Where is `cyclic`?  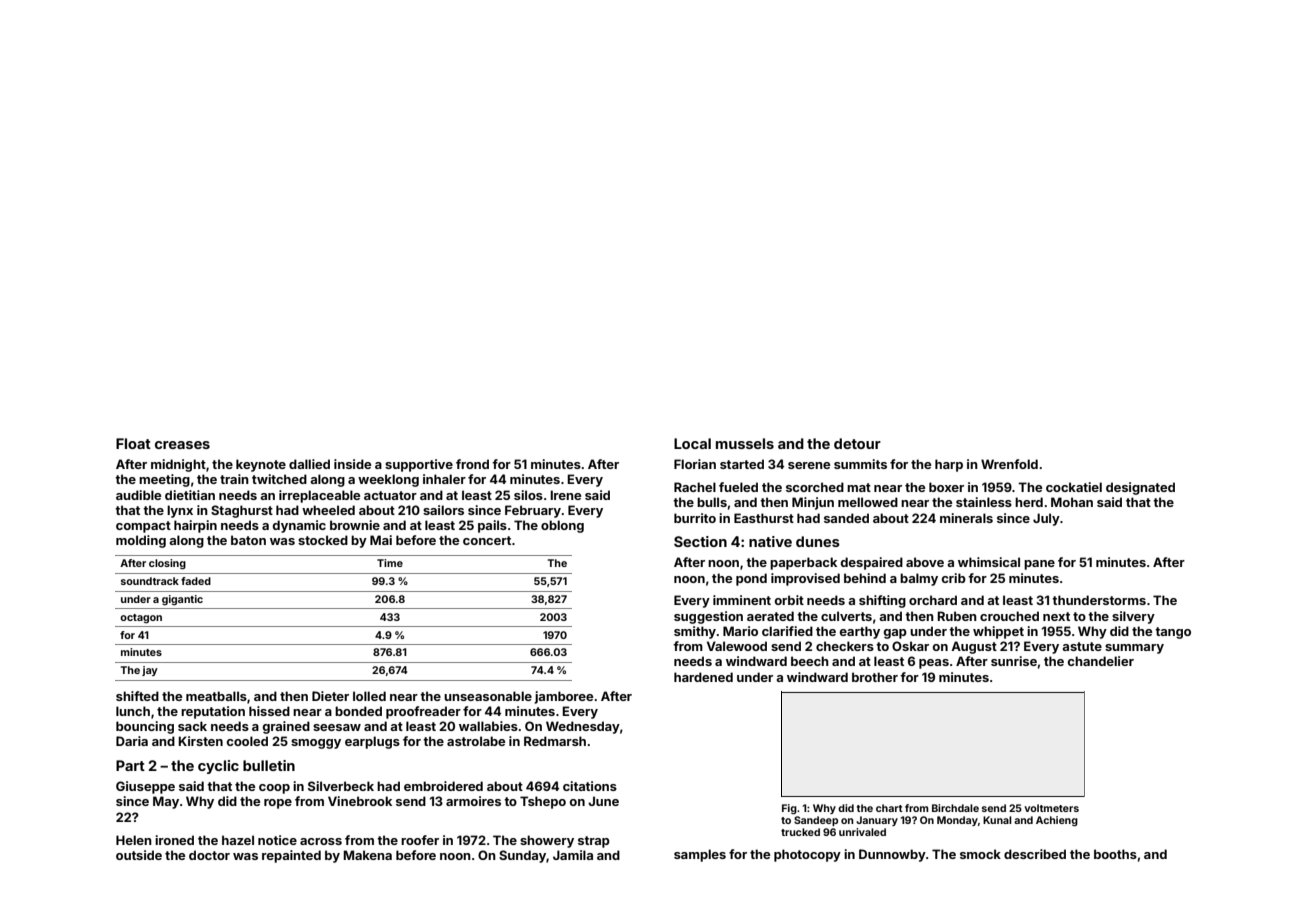 cyclic is located at coordinates (218, 767).
